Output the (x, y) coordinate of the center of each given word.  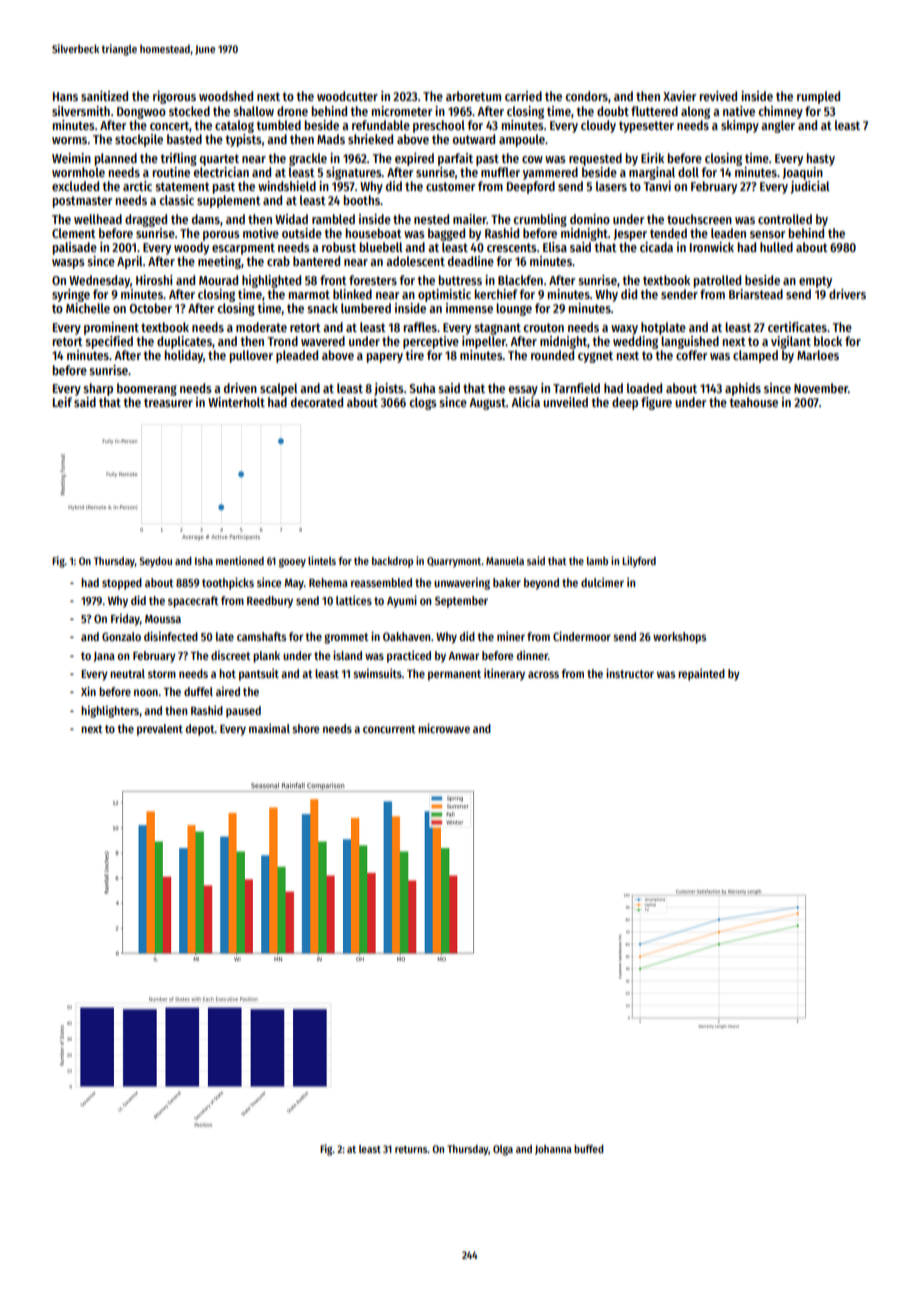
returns (411, 1149)
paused (243, 712)
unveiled (565, 402)
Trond (283, 341)
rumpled (818, 97)
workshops (679, 638)
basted (184, 139)
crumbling (540, 220)
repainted (701, 674)
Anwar (463, 656)
